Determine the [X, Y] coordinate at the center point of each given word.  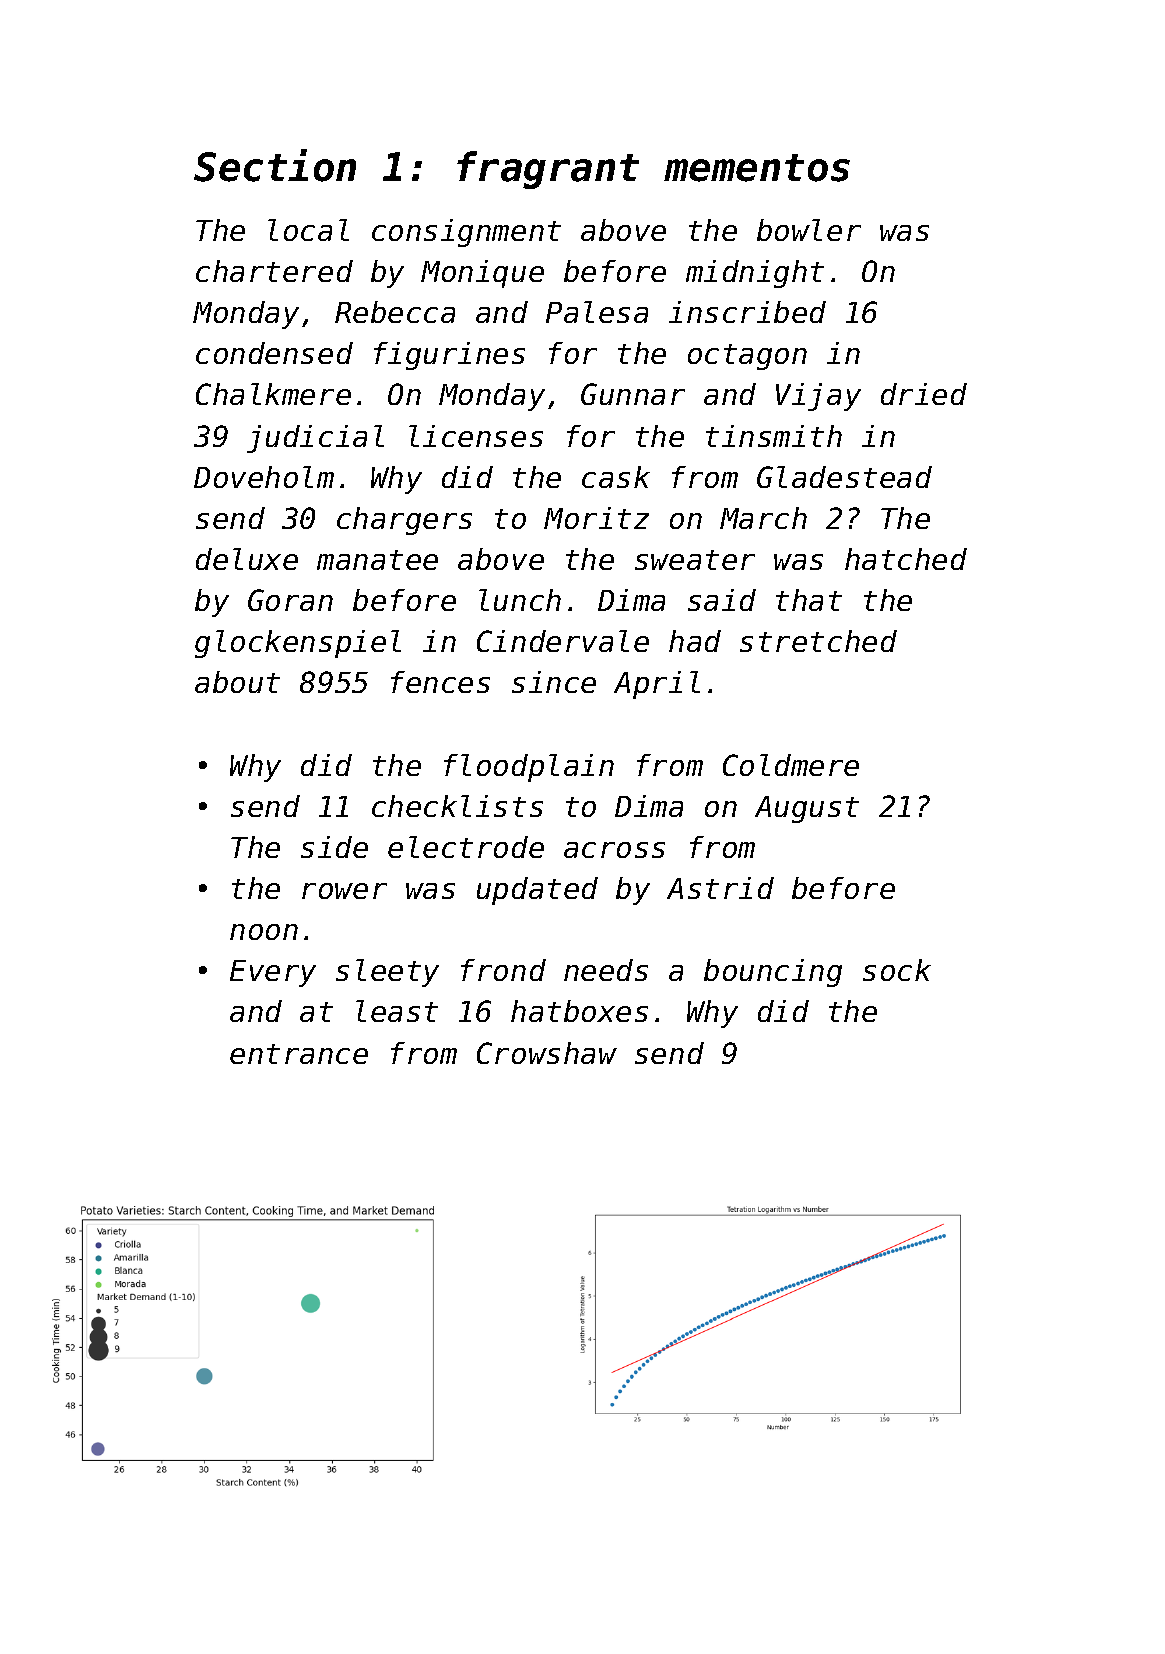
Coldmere [791, 765]
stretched [818, 641]
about [237, 682]
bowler [809, 230]
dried [924, 394]
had [695, 641]
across [614, 850]
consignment [466, 233]
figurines [449, 356]
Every [273, 973]
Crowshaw [547, 1053]
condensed [274, 353]
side [334, 847]
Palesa [597, 312]
